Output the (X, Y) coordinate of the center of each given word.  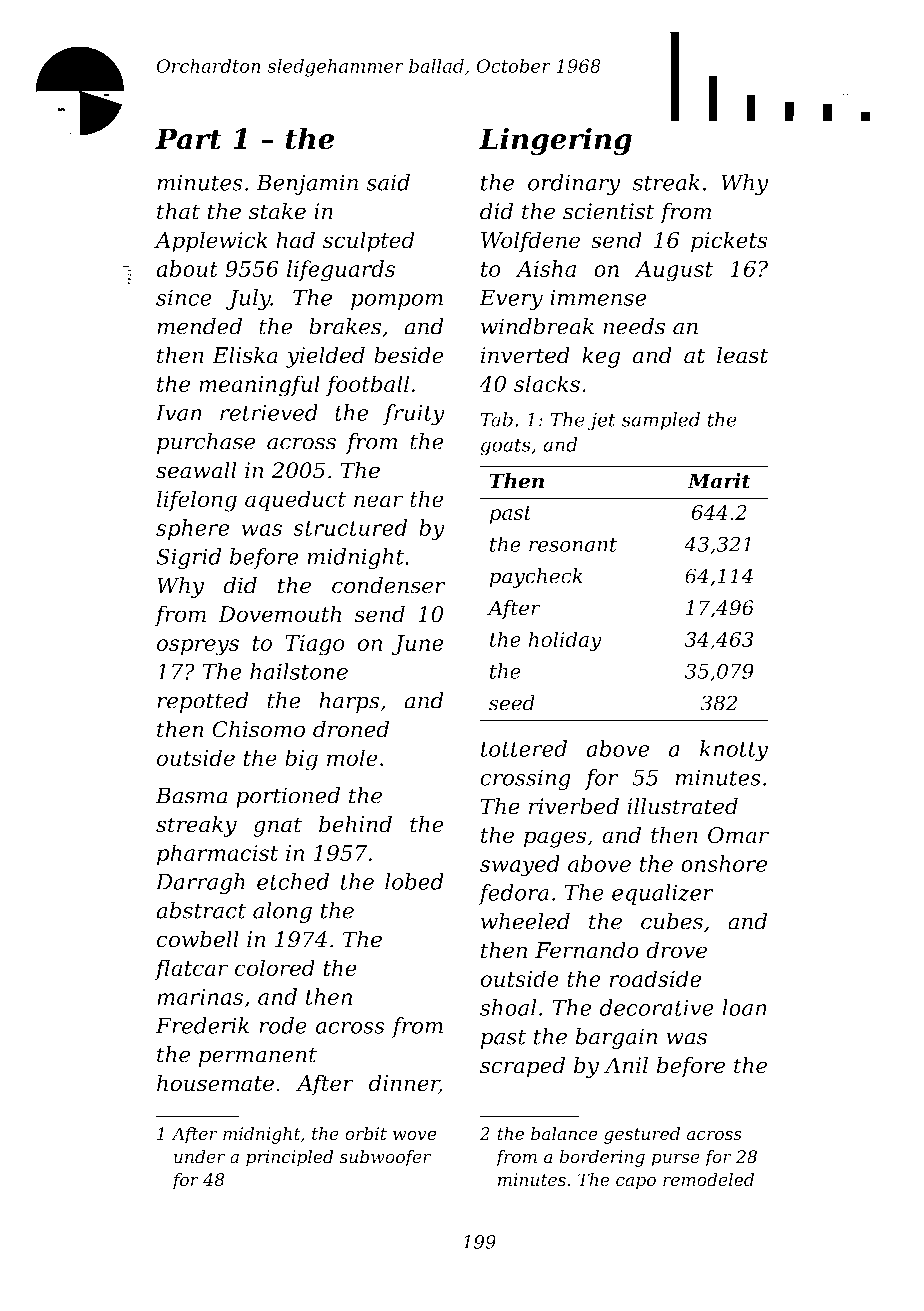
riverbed (574, 806)
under (199, 1157)
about (187, 268)
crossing (525, 779)
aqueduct (295, 501)
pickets (729, 242)
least (742, 355)
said (388, 182)
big (301, 760)
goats (505, 447)
